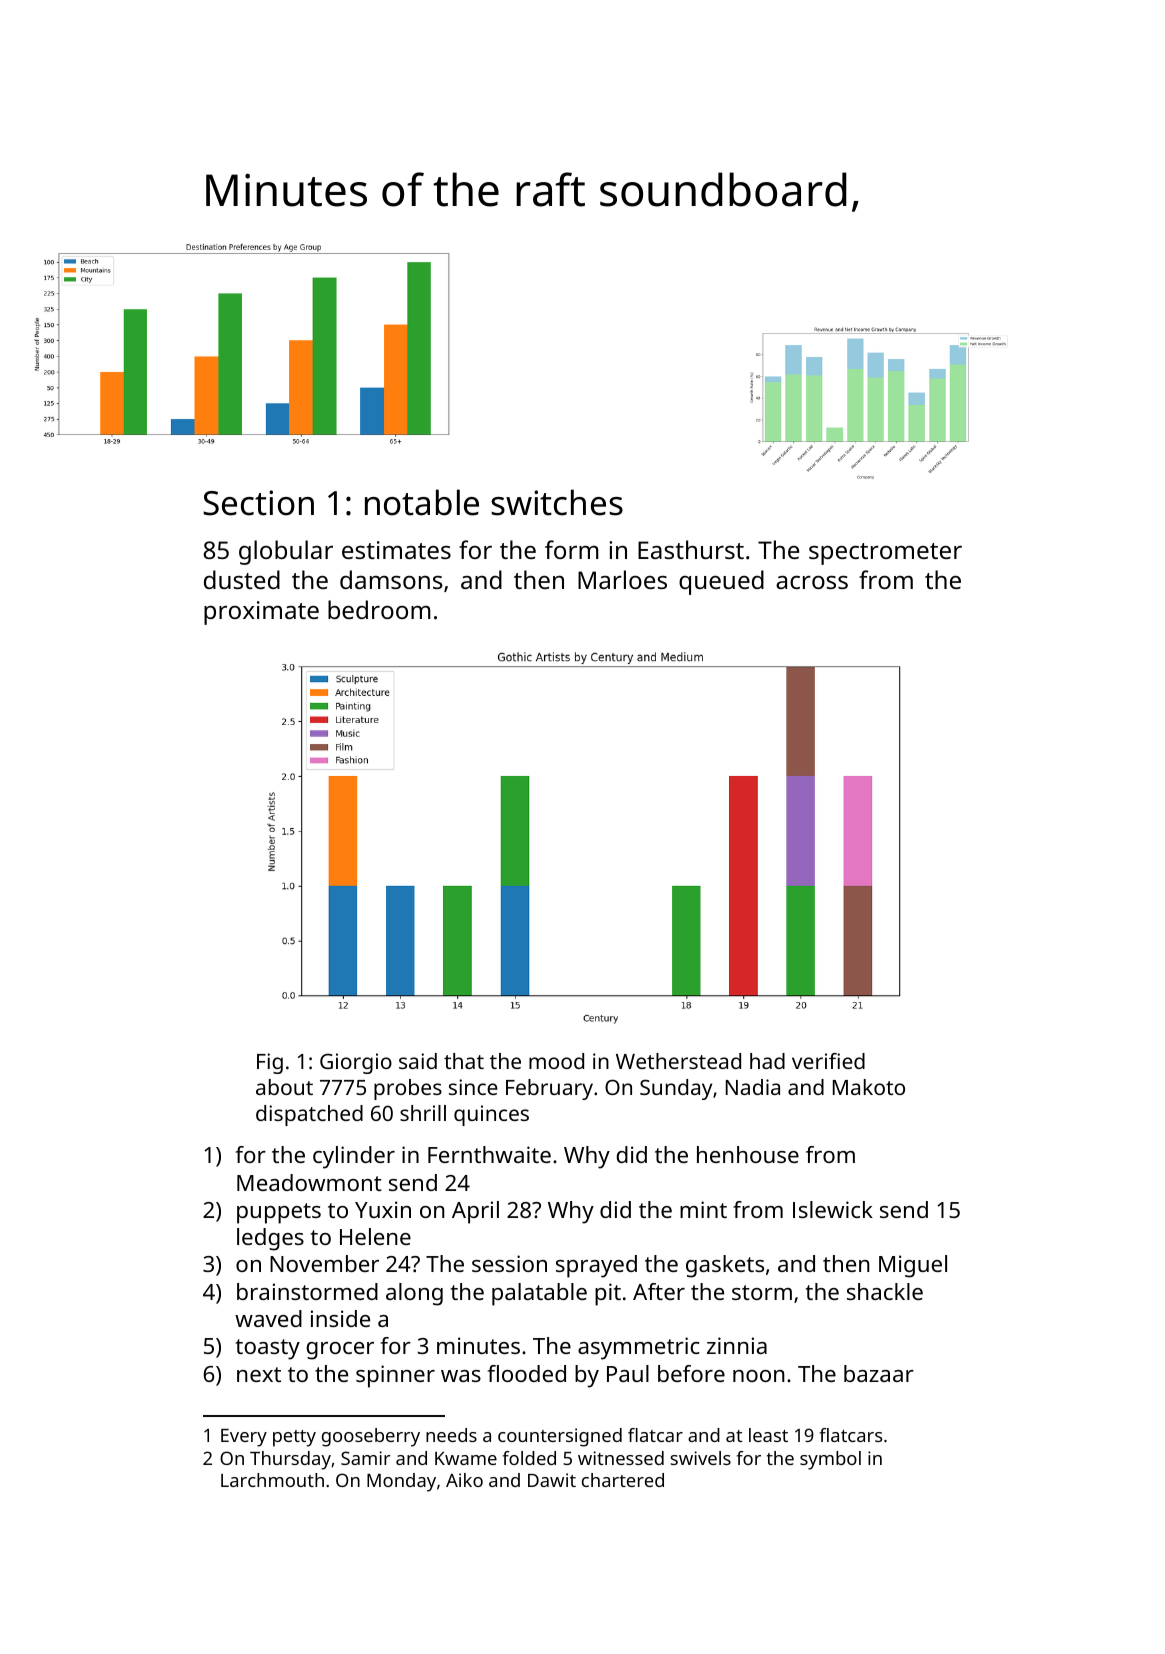  What do you see at coordinates (885, 554) in the image?
I see `spectrometer` at bounding box center [885, 554].
